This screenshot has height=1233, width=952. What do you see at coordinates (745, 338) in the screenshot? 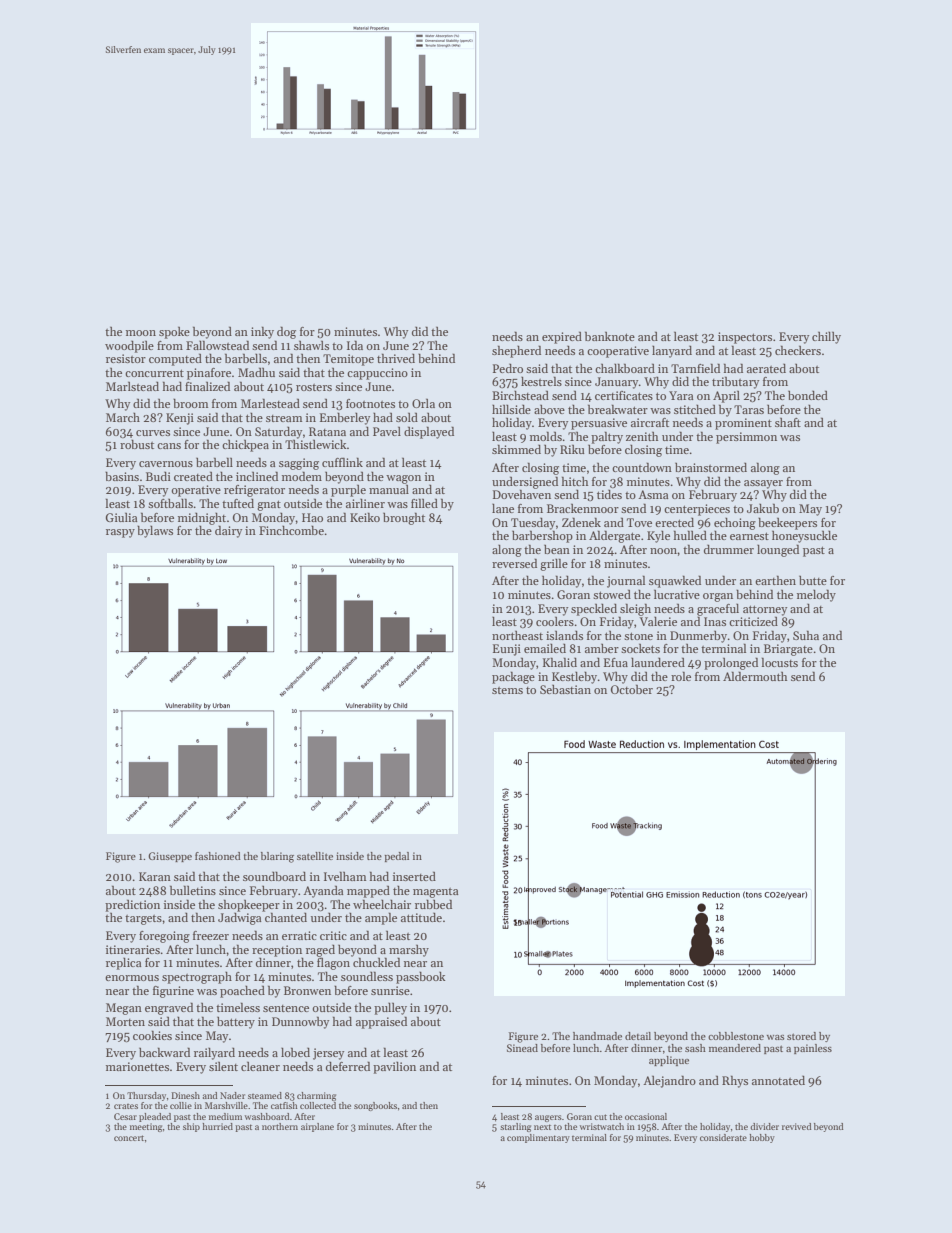
I see `inspectors` at bounding box center [745, 338].
